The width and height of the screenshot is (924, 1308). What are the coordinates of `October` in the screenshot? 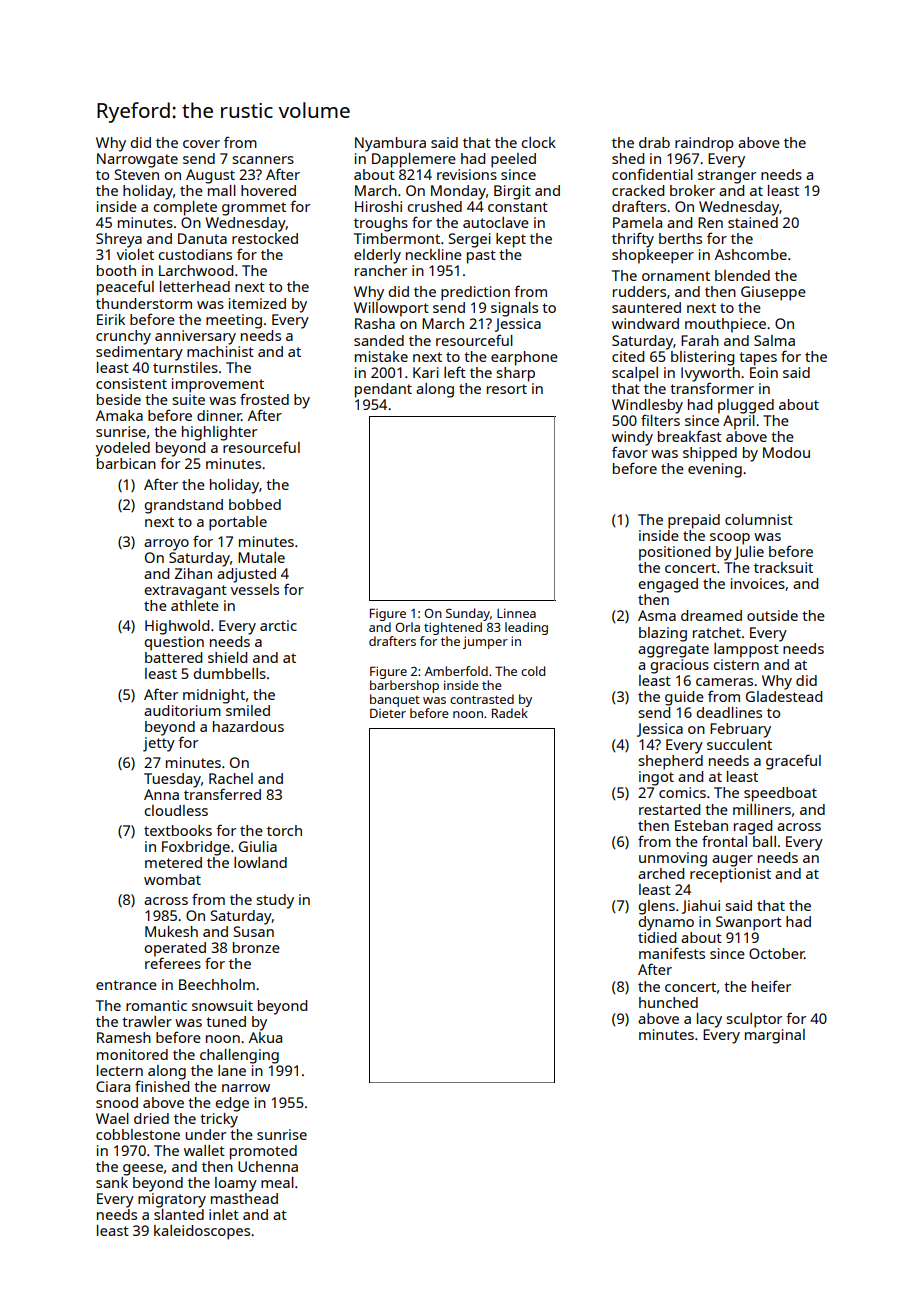 It's located at (776, 953).
